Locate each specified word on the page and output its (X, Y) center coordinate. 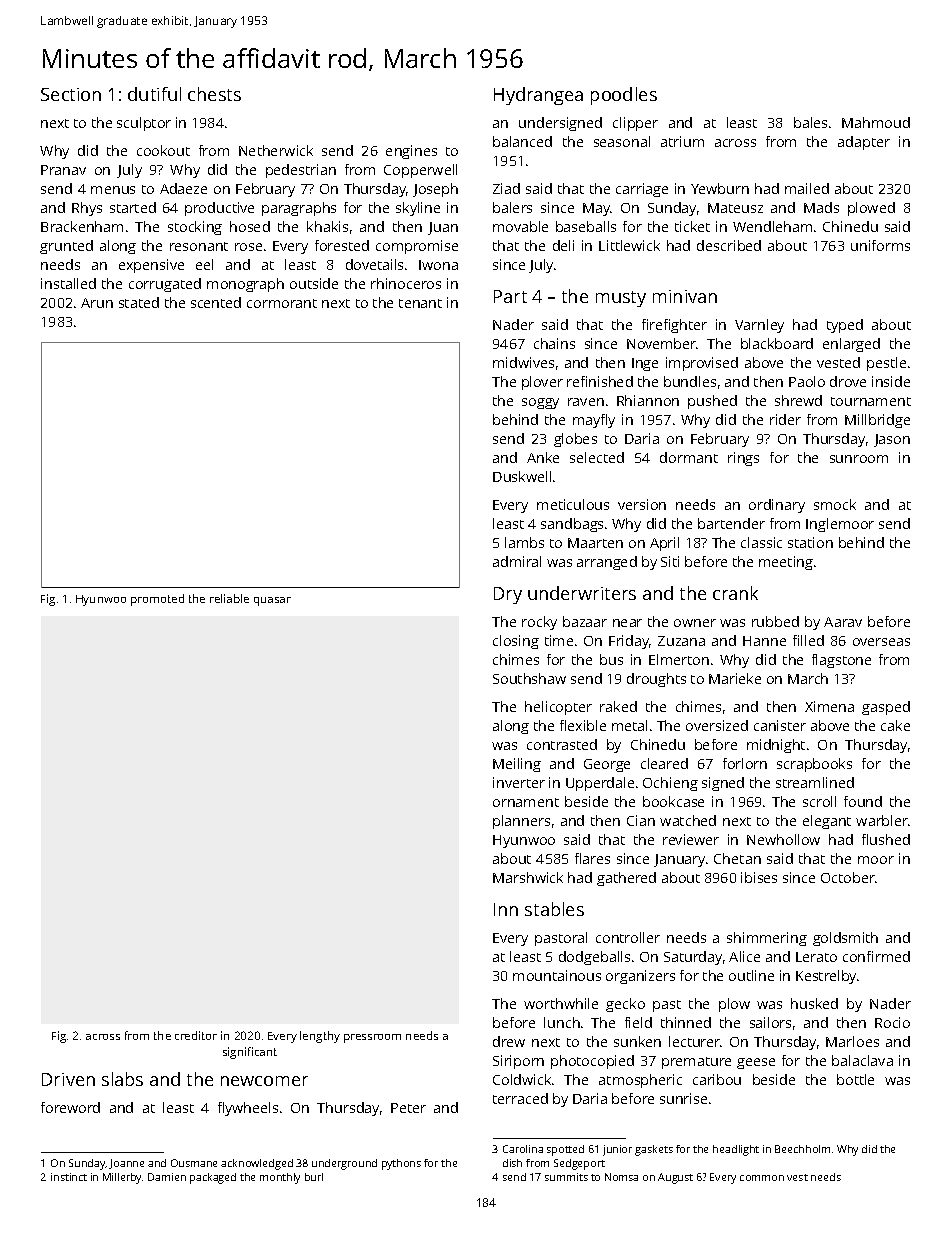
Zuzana (681, 641)
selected (597, 457)
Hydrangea (538, 96)
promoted (157, 600)
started (133, 207)
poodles (624, 96)
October (848, 877)
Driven (68, 1079)
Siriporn (518, 1062)
